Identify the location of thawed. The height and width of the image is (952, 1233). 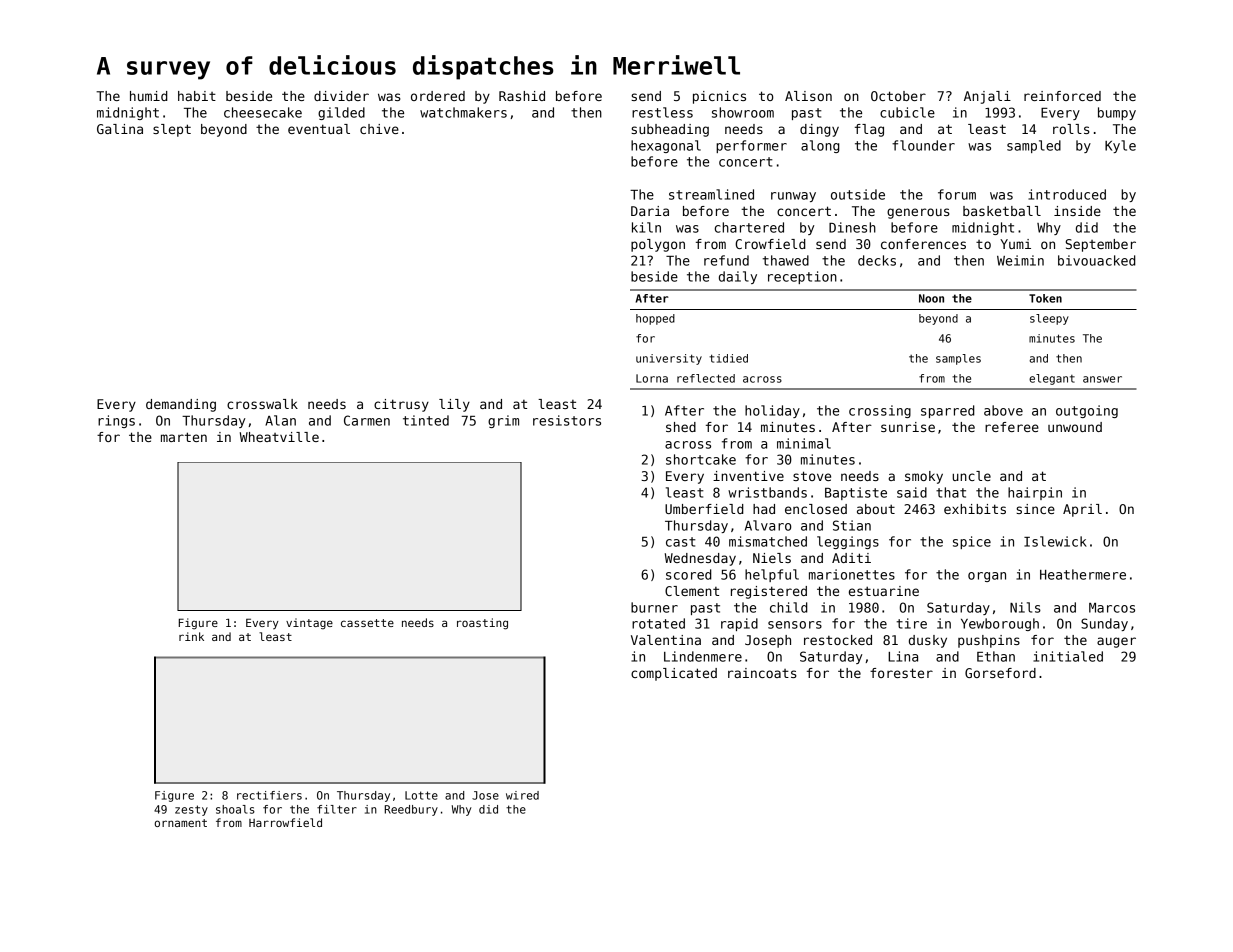
(785, 260).
